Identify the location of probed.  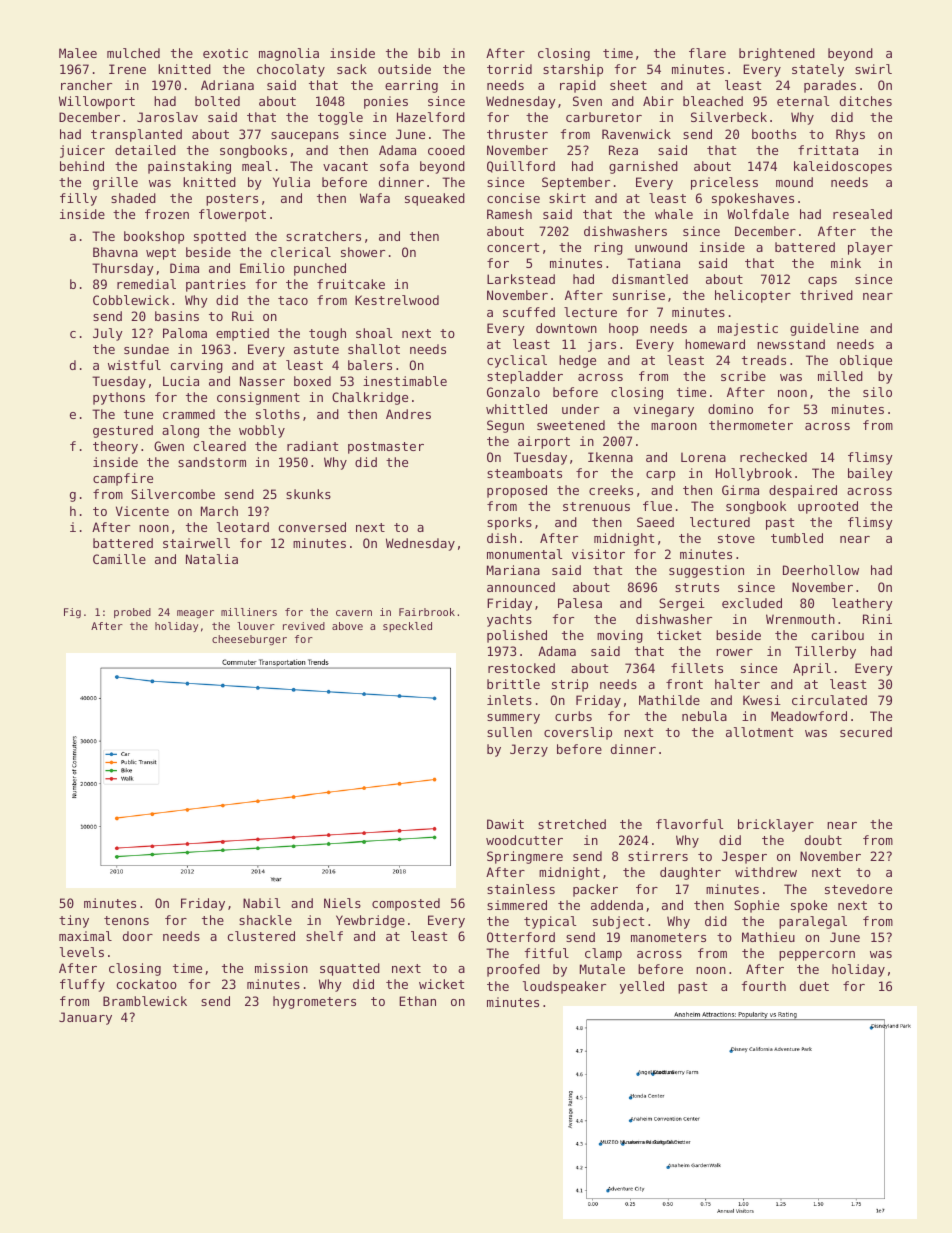
(132, 613).
